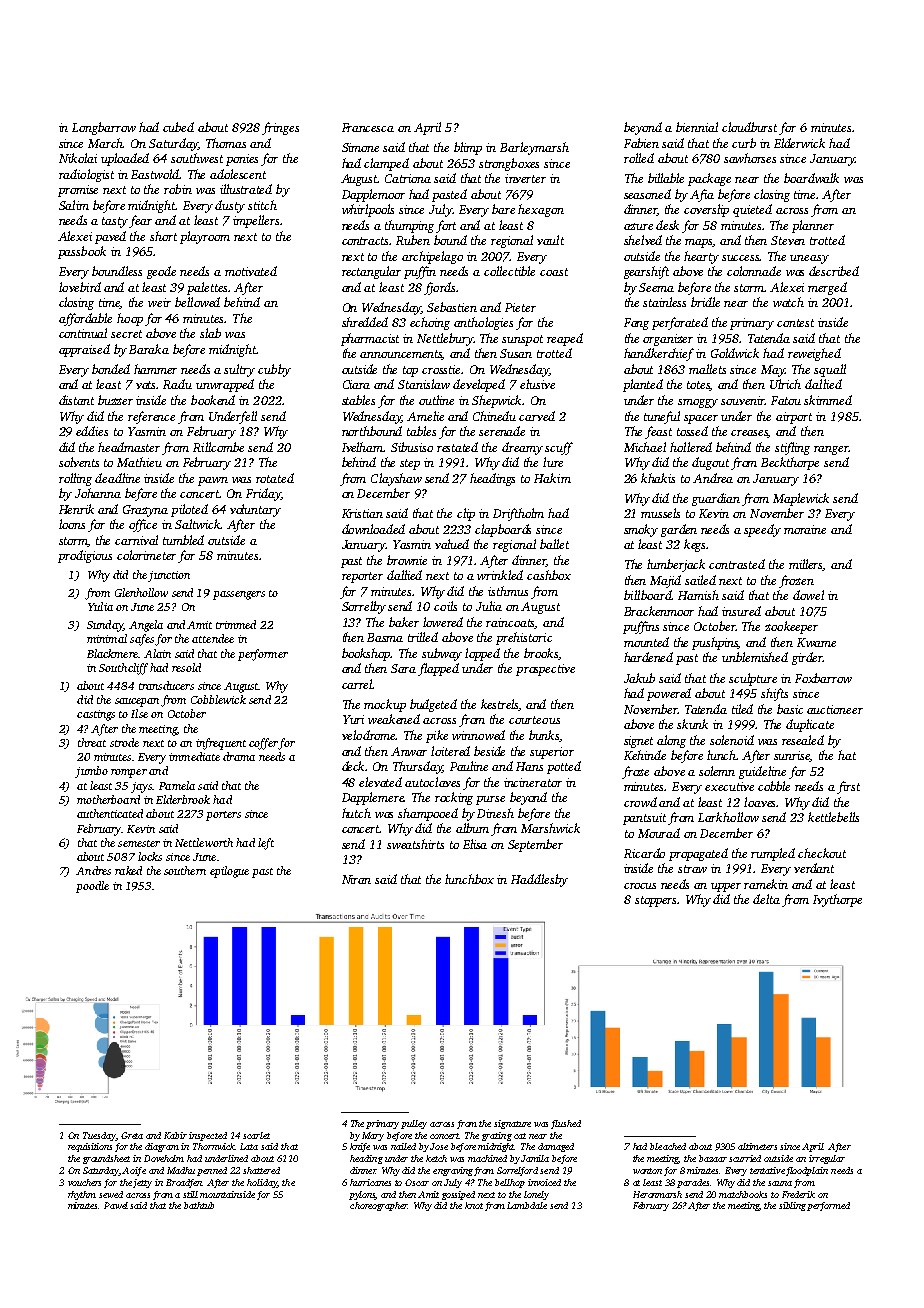 The width and height of the page is (924, 1308). What do you see at coordinates (139, 843) in the page?
I see `semester` at bounding box center [139, 843].
